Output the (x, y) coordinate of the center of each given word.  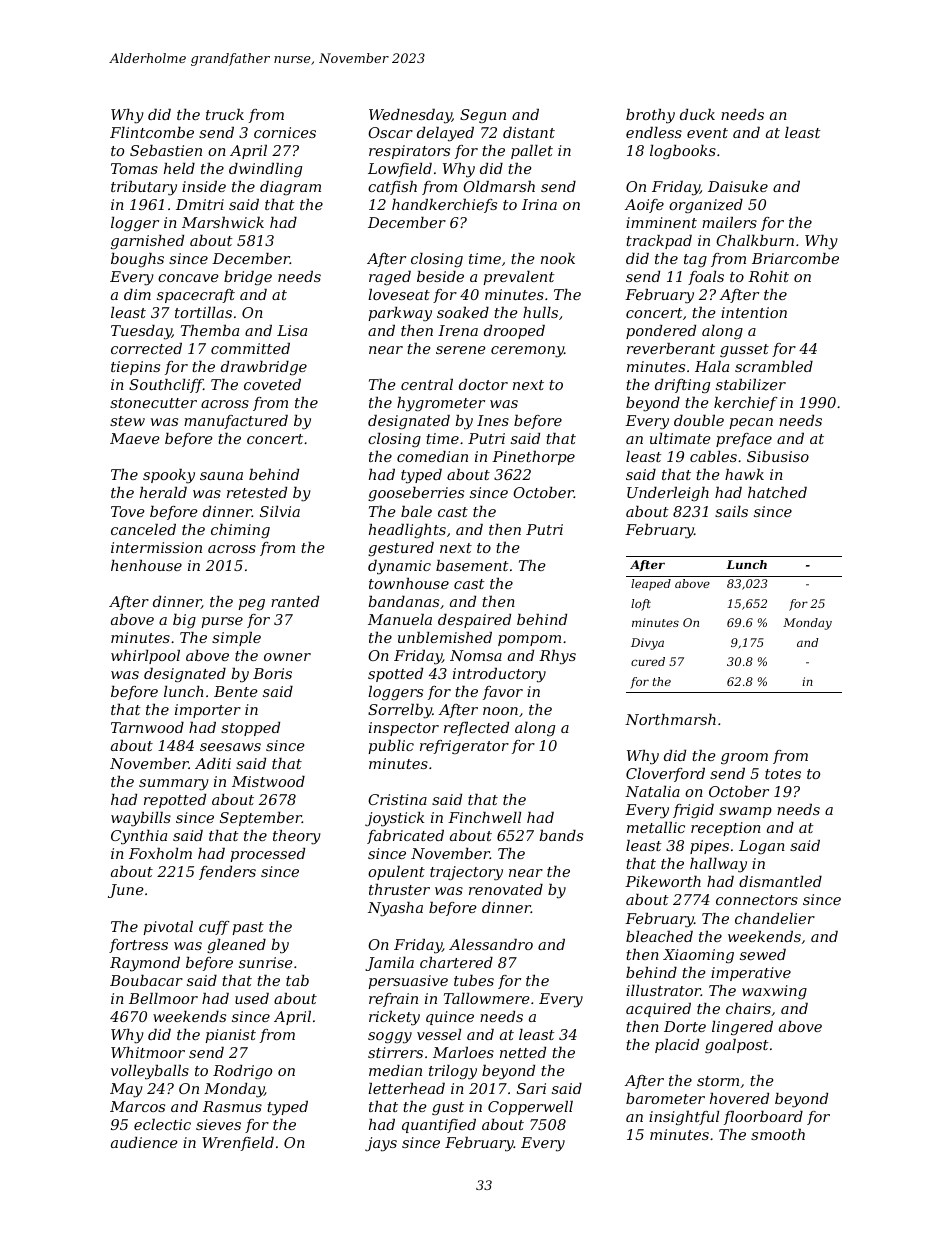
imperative (751, 974)
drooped (514, 332)
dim (137, 294)
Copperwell (530, 1108)
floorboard (763, 1118)
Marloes (463, 1052)
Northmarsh (670, 719)
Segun (483, 116)
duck (697, 114)
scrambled (774, 366)
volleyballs (150, 1072)
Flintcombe (152, 132)
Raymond (145, 964)
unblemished (445, 637)
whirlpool (145, 657)
